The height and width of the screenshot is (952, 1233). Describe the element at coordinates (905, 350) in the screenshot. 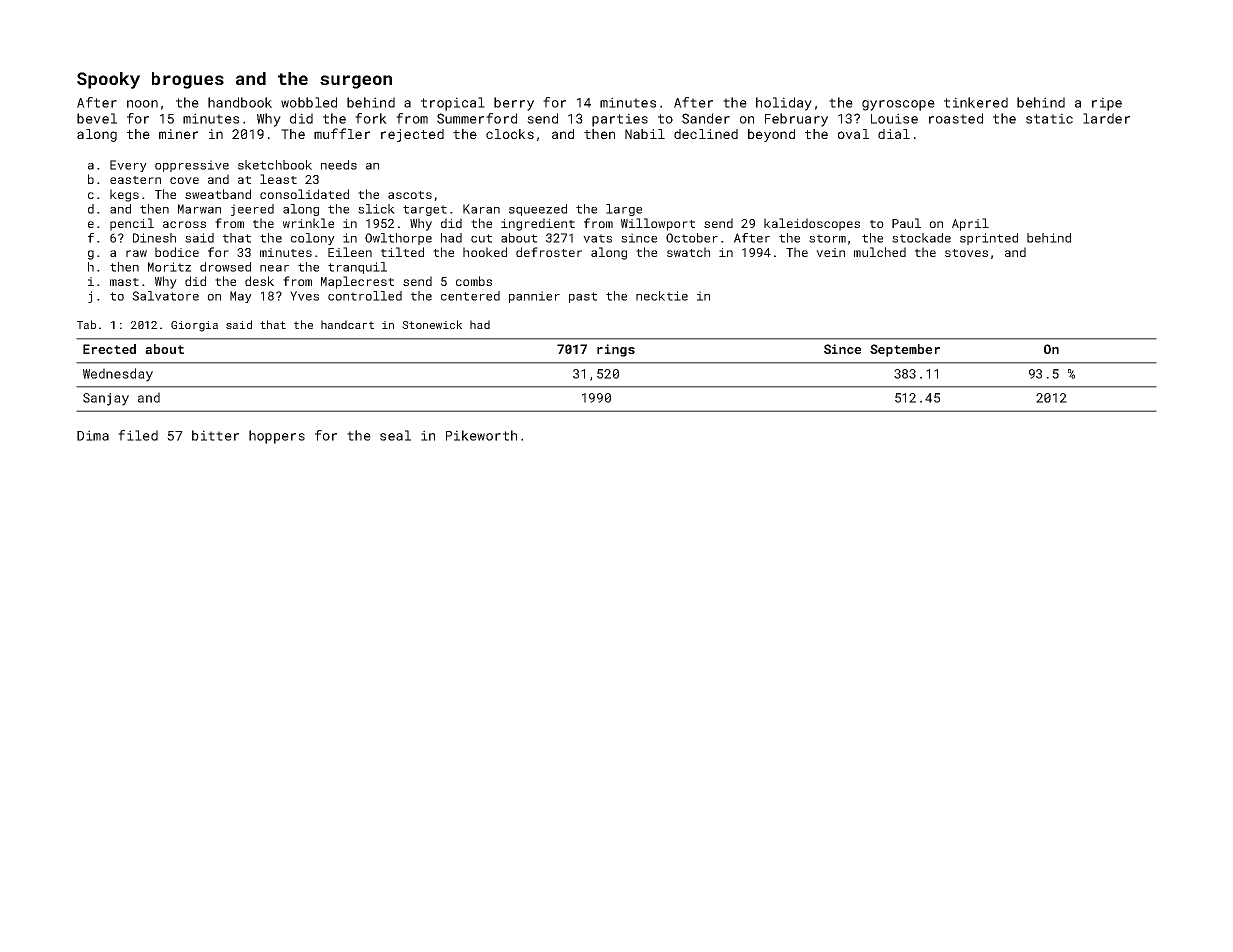

I see `September` at that location.
